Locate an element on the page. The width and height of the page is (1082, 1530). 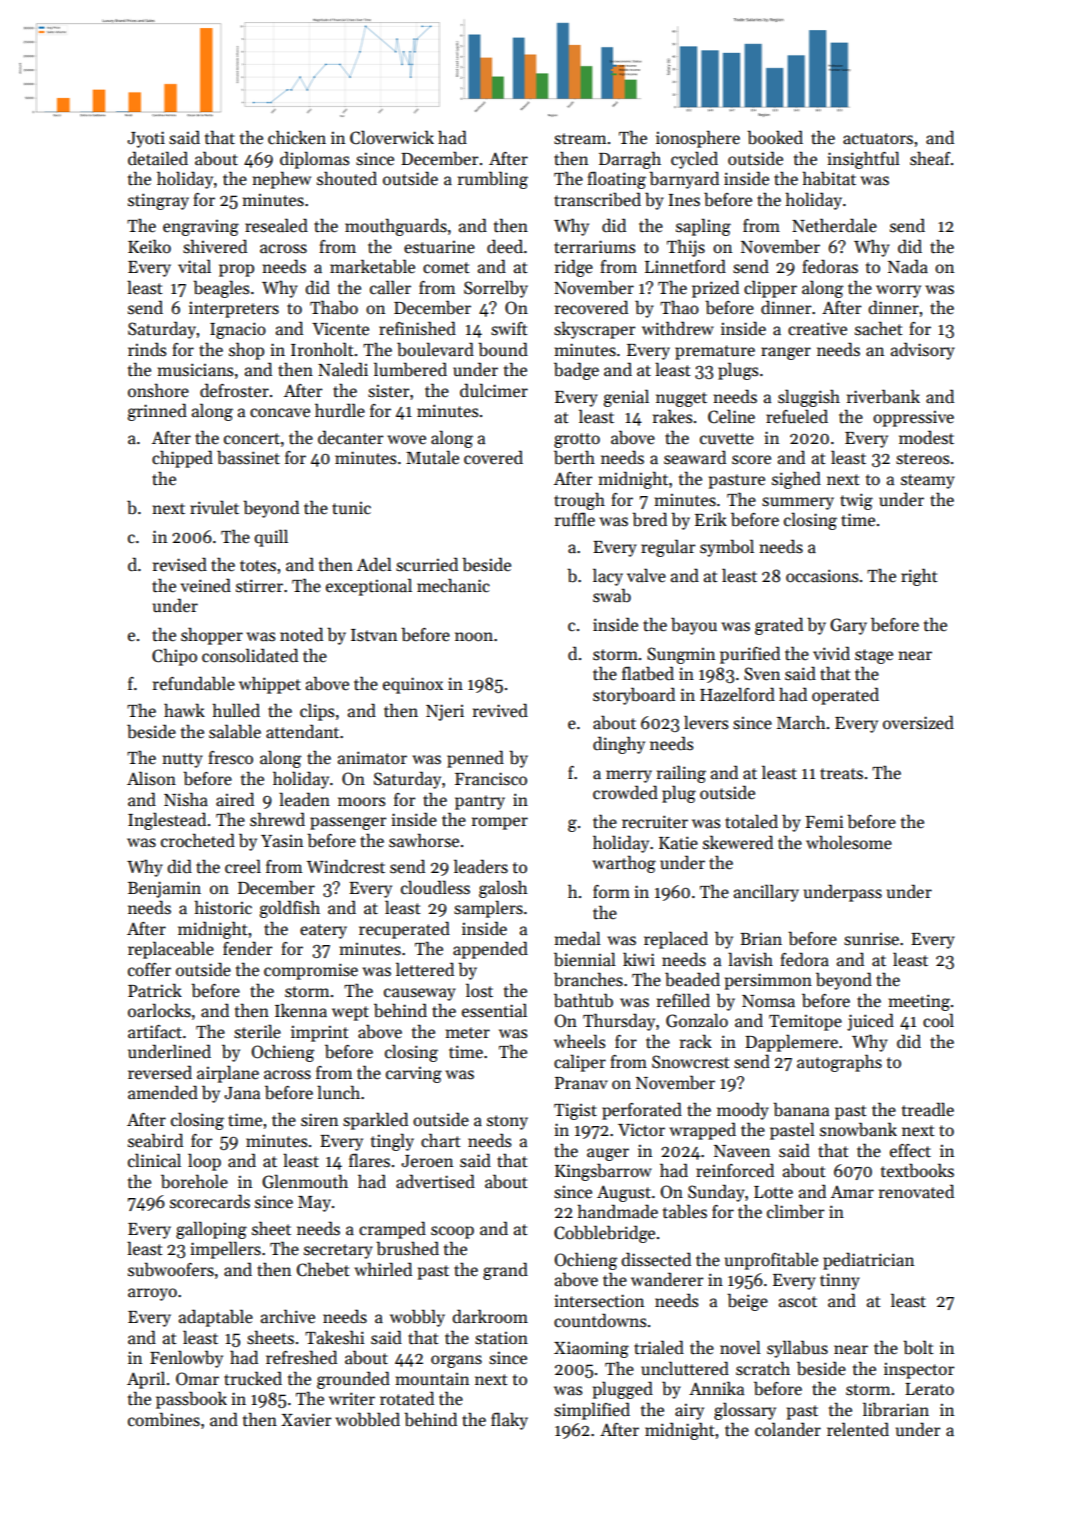
samplers is located at coordinates (488, 909).
